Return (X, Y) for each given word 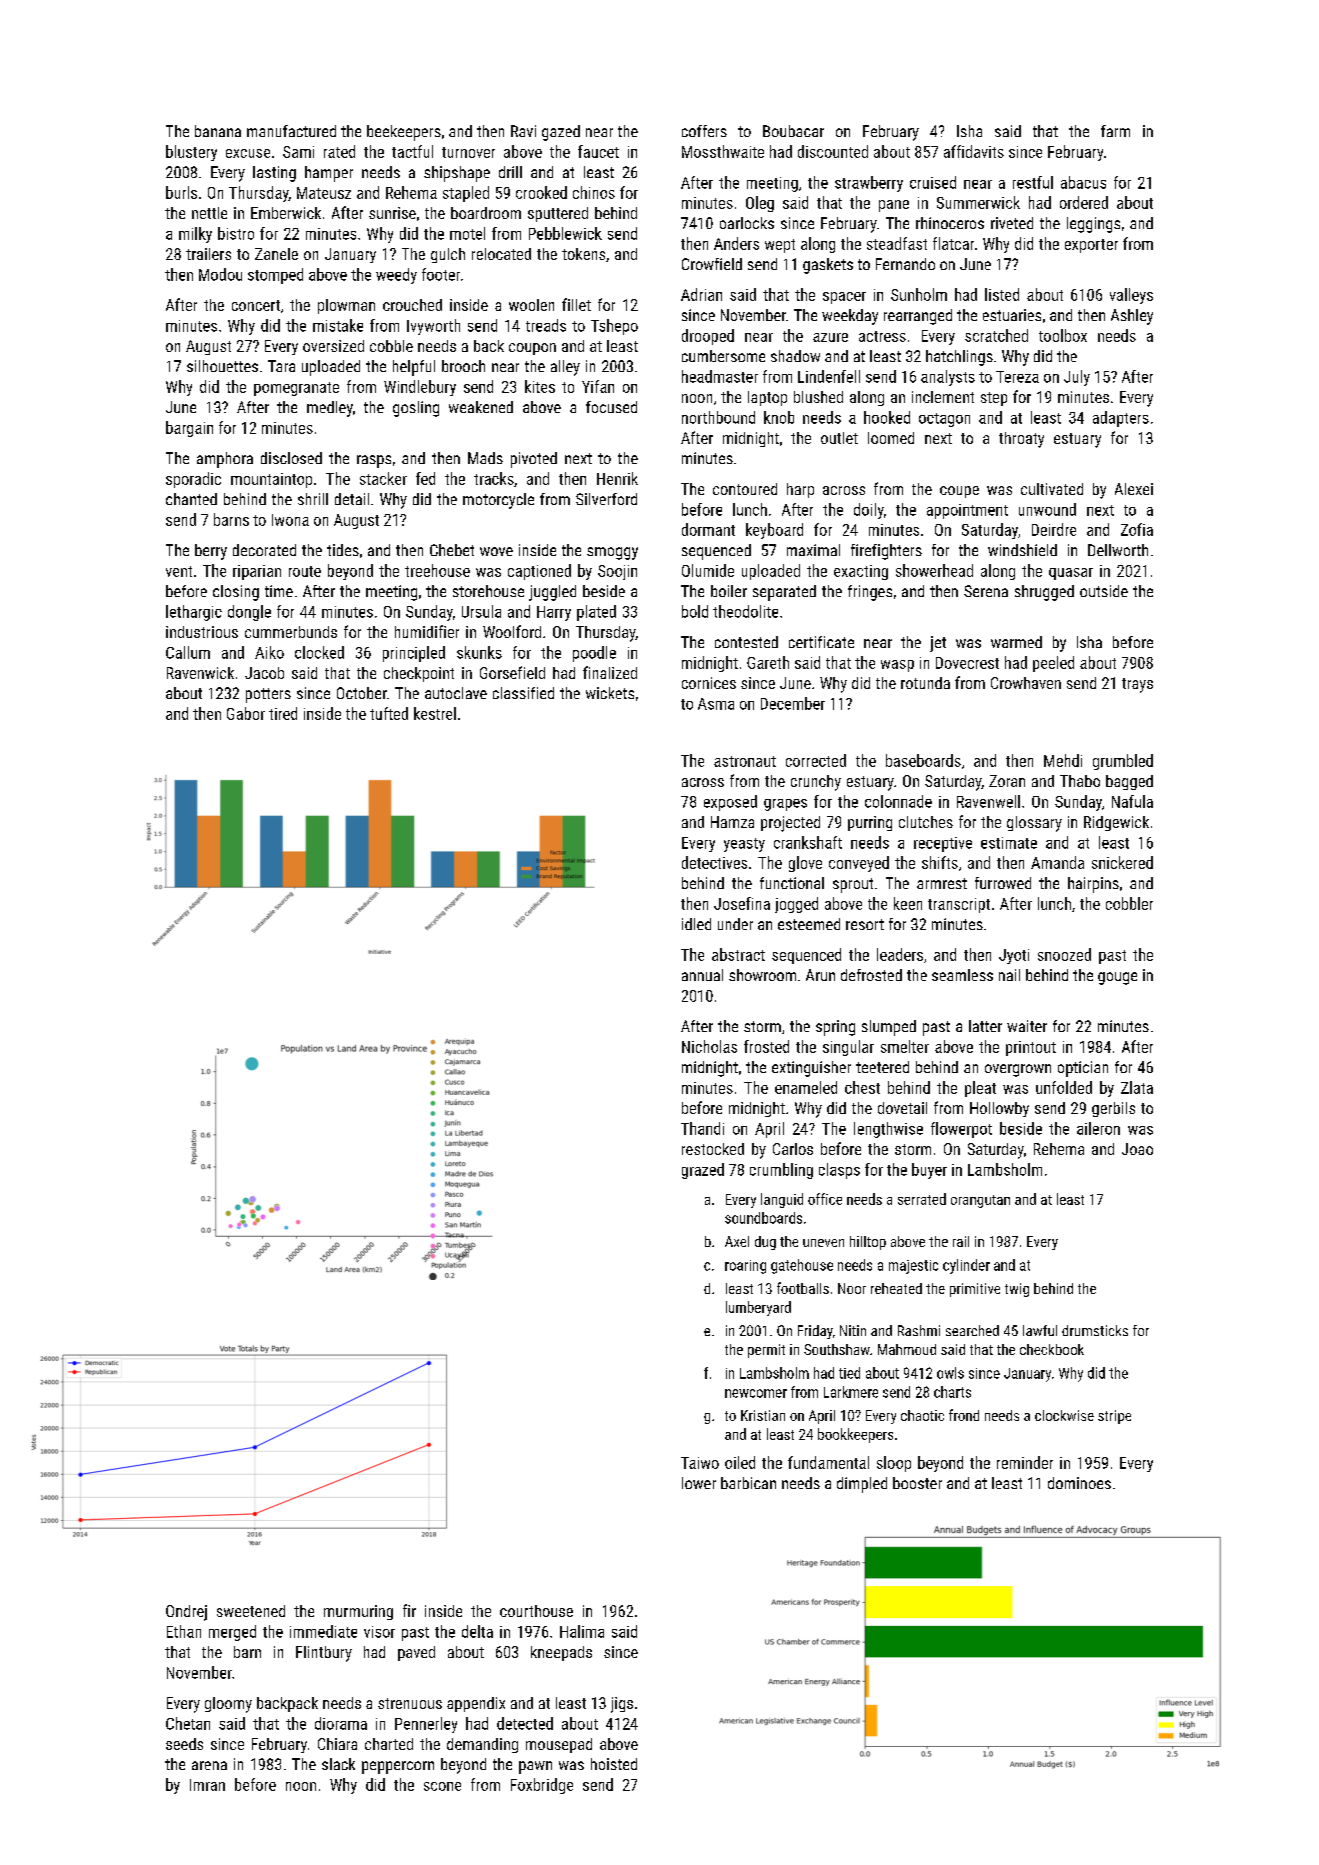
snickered (1122, 862)
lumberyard (758, 1308)
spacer (844, 298)
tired (283, 713)
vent (179, 571)
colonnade (898, 801)
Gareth (768, 662)
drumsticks (1095, 1330)
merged (232, 1633)
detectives (714, 862)
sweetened (251, 1611)
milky (195, 235)
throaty (1021, 440)
